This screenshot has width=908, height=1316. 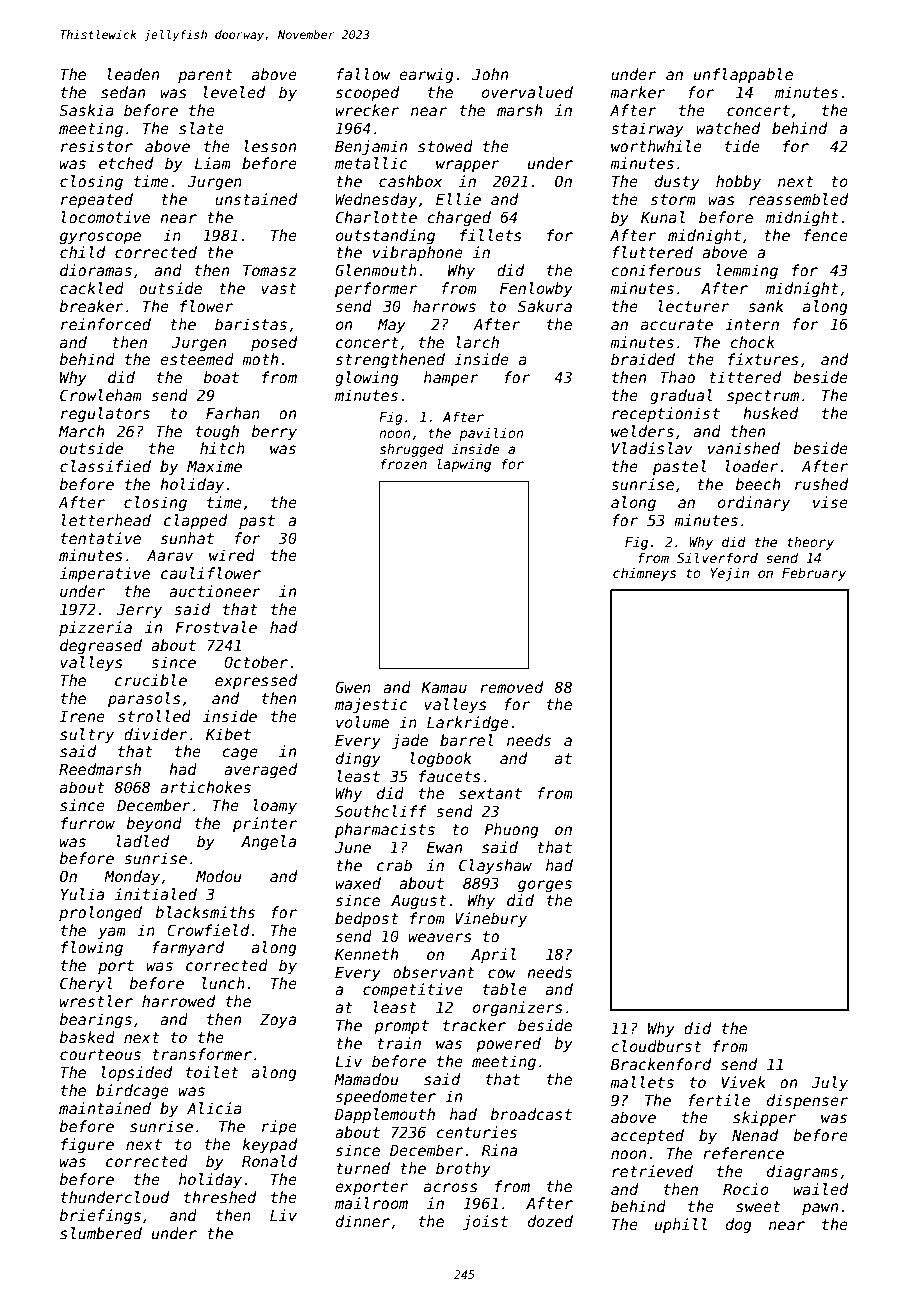 I want to click on unflappable, so click(x=743, y=75).
